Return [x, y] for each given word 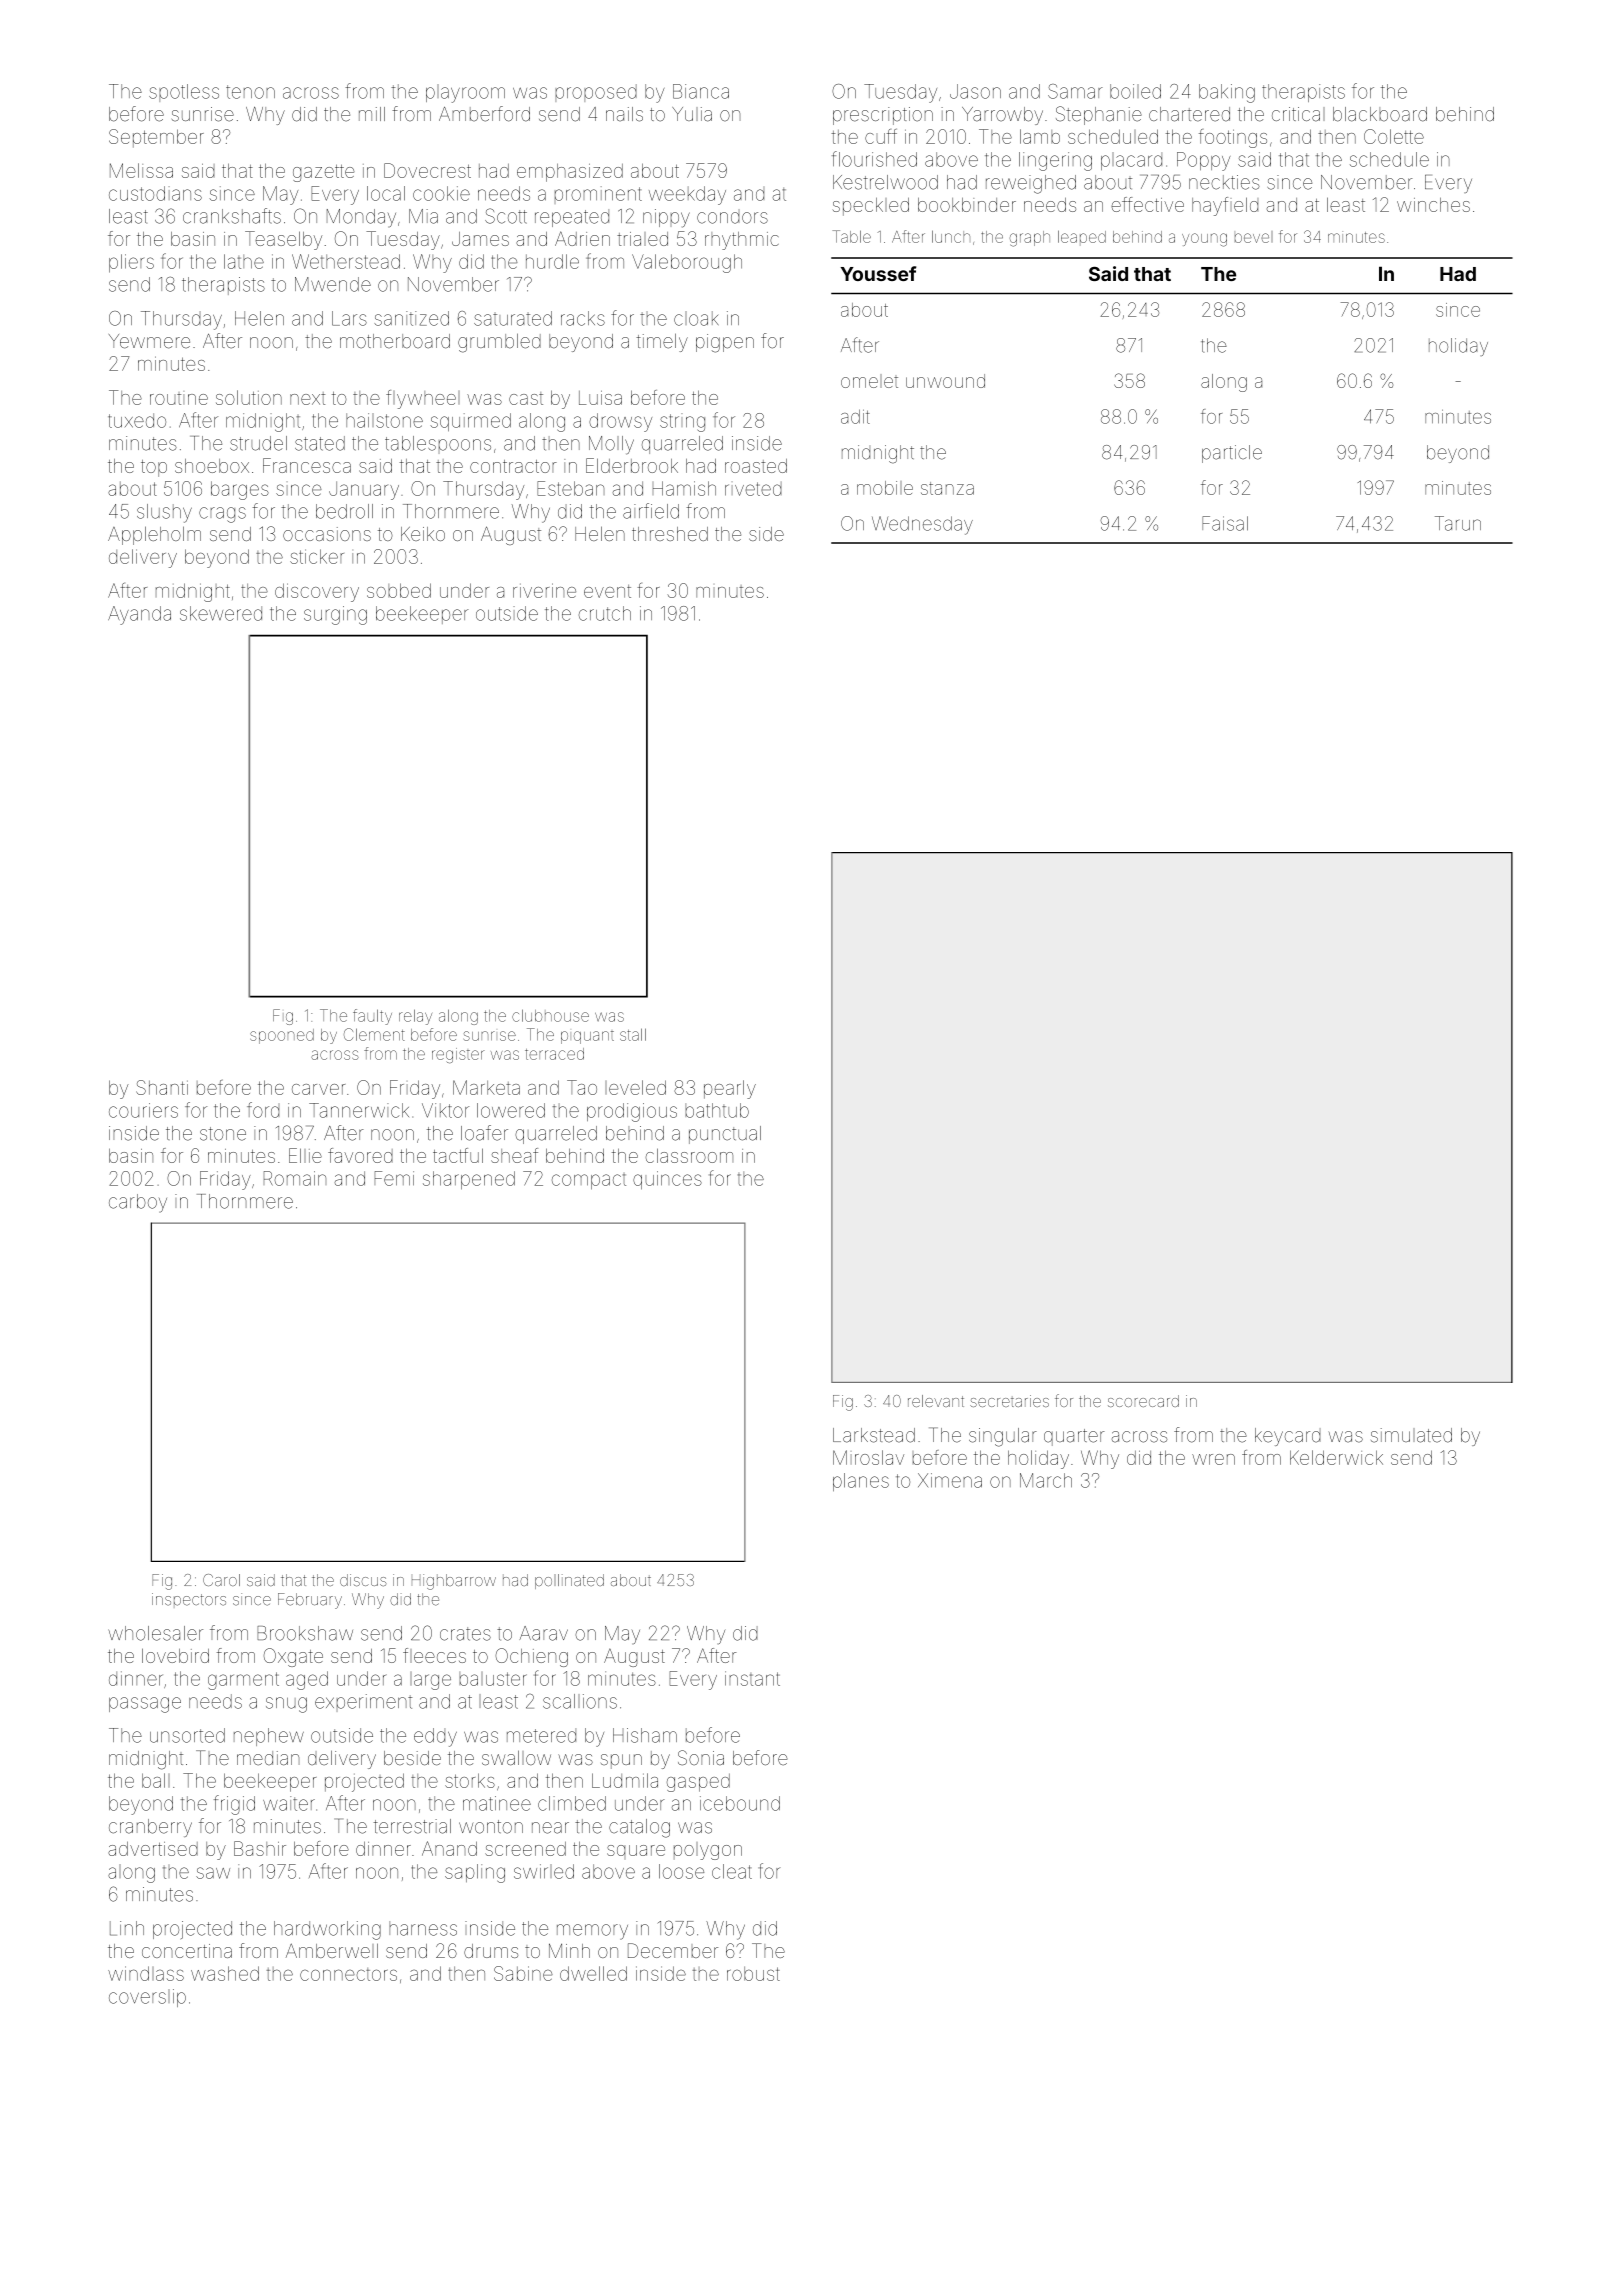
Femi [394, 1178]
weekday [687, 195]
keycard [1287, 1437]
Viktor [445, 1110]
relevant [936, 1401]
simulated [1411, 1435]
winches [1433, 205]
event [607, 591]
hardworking [327, 1930]
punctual [725, 1135]
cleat [732, 1871]
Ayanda [139, 615]
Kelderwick [1336, 1457]
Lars [349, 318]
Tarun [1458, 523]
